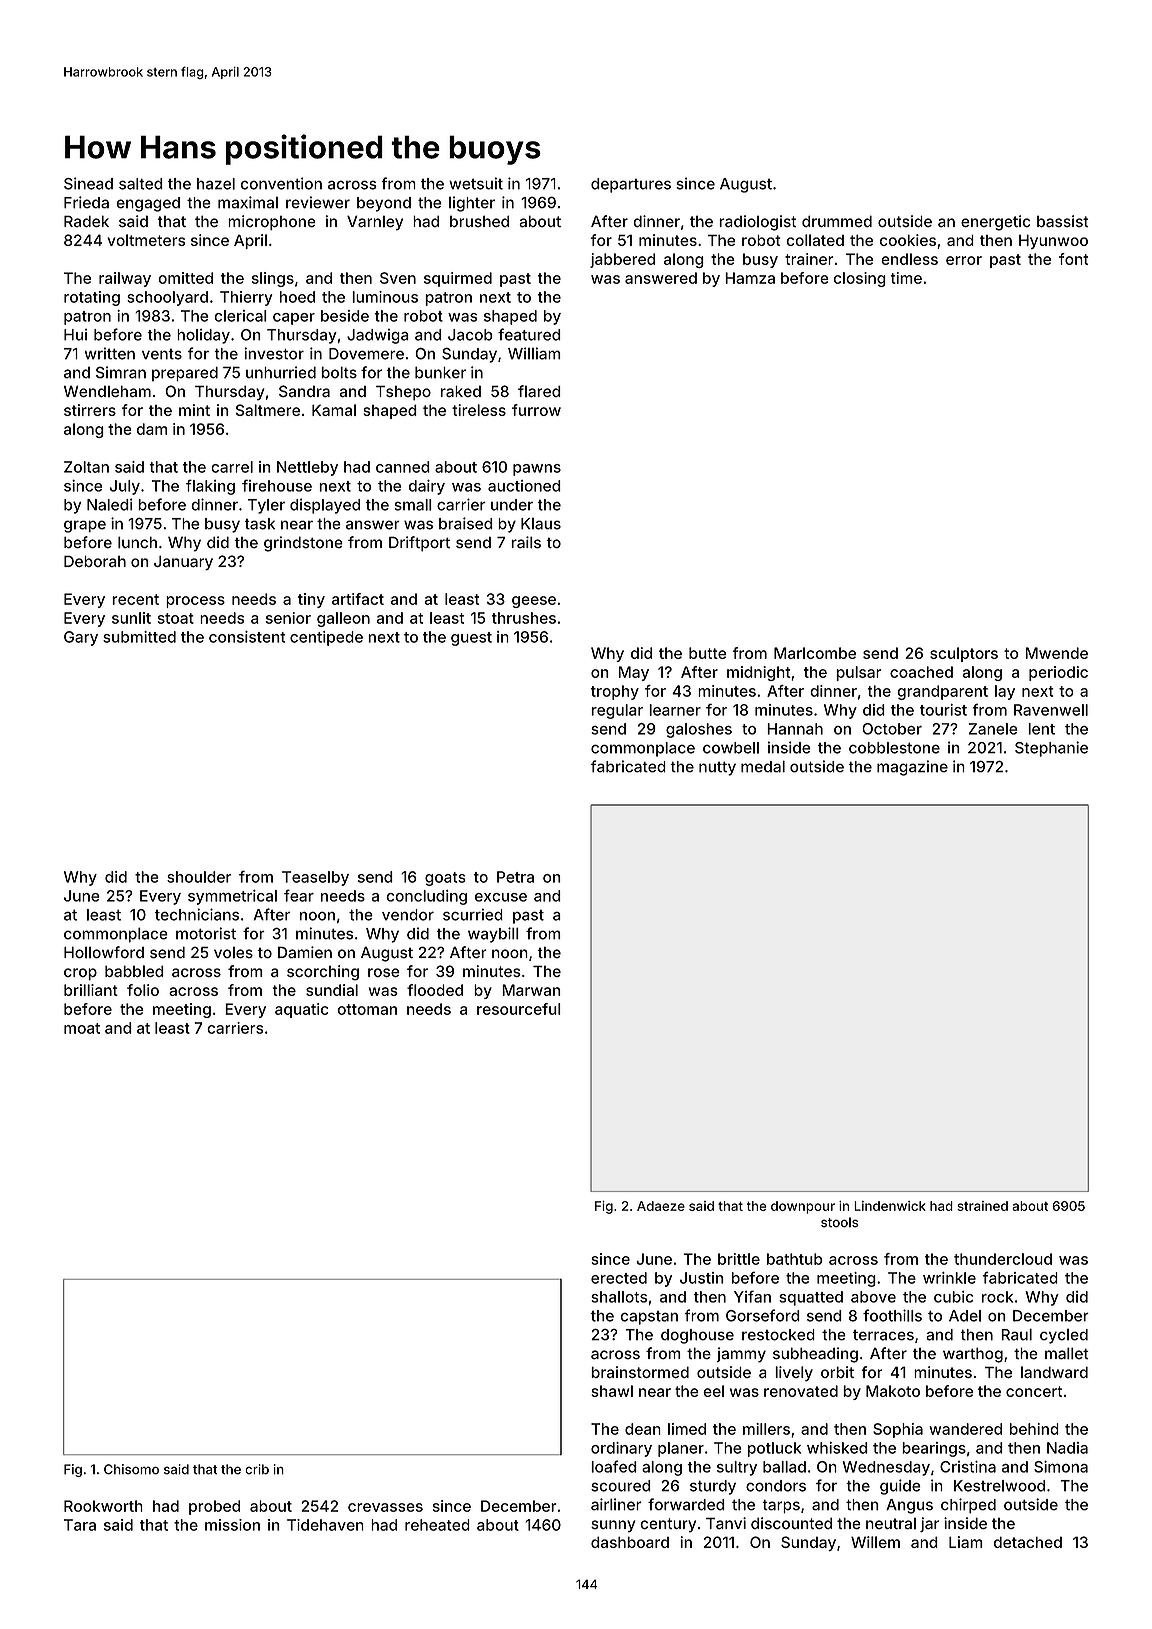  I want to click on Saltmere, so click(268, 410).
